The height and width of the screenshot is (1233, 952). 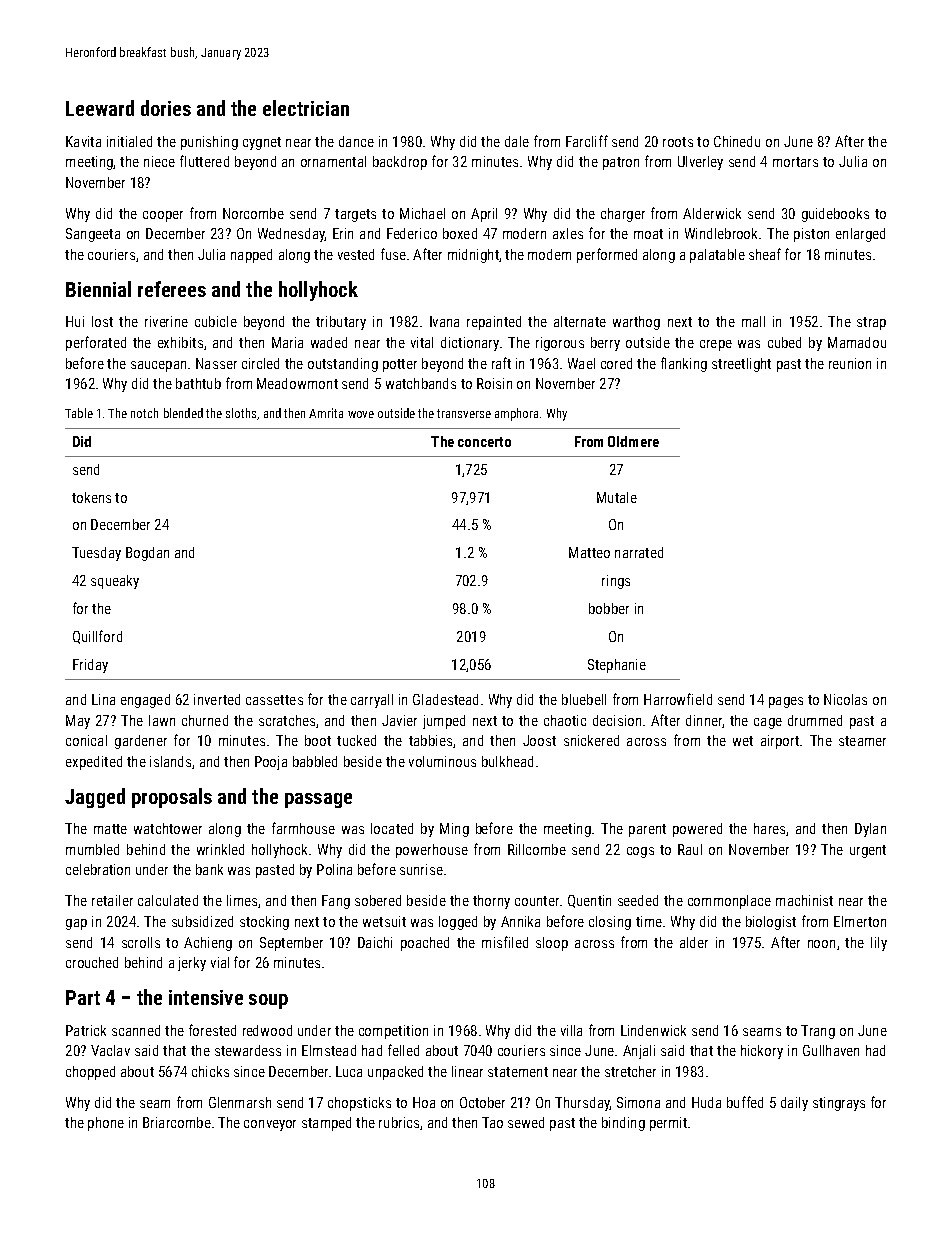 I want to click on phone, so click(x=106, y=1124).
